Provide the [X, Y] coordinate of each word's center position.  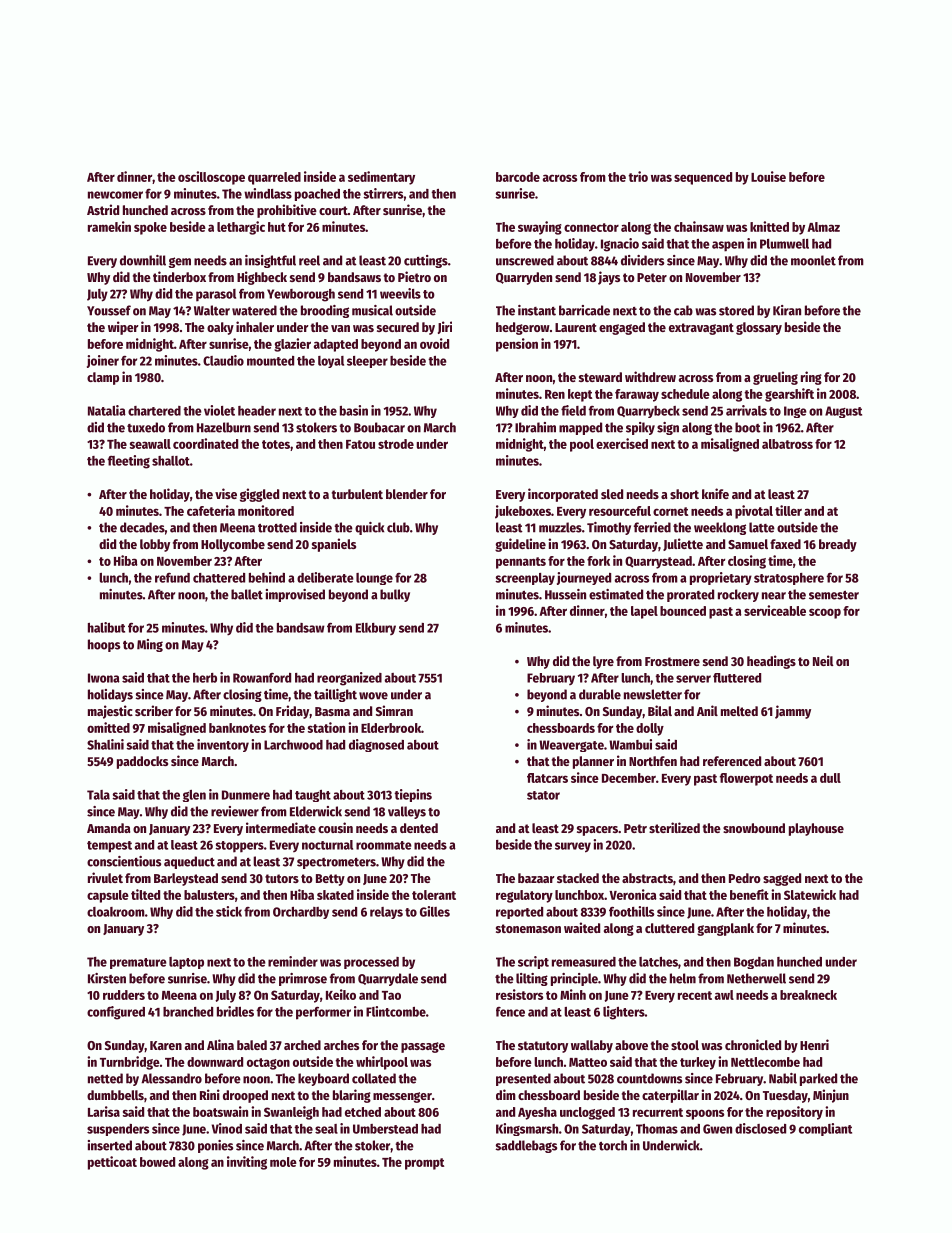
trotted [277, 527]
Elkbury [376, 629]
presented [523, 1079]
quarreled [274, 178]
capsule [108, 896]
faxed [785, 544]
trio [638, 176]
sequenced [703, 178]
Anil [707, 710]
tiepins [413, 795]
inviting [247, 1163]
